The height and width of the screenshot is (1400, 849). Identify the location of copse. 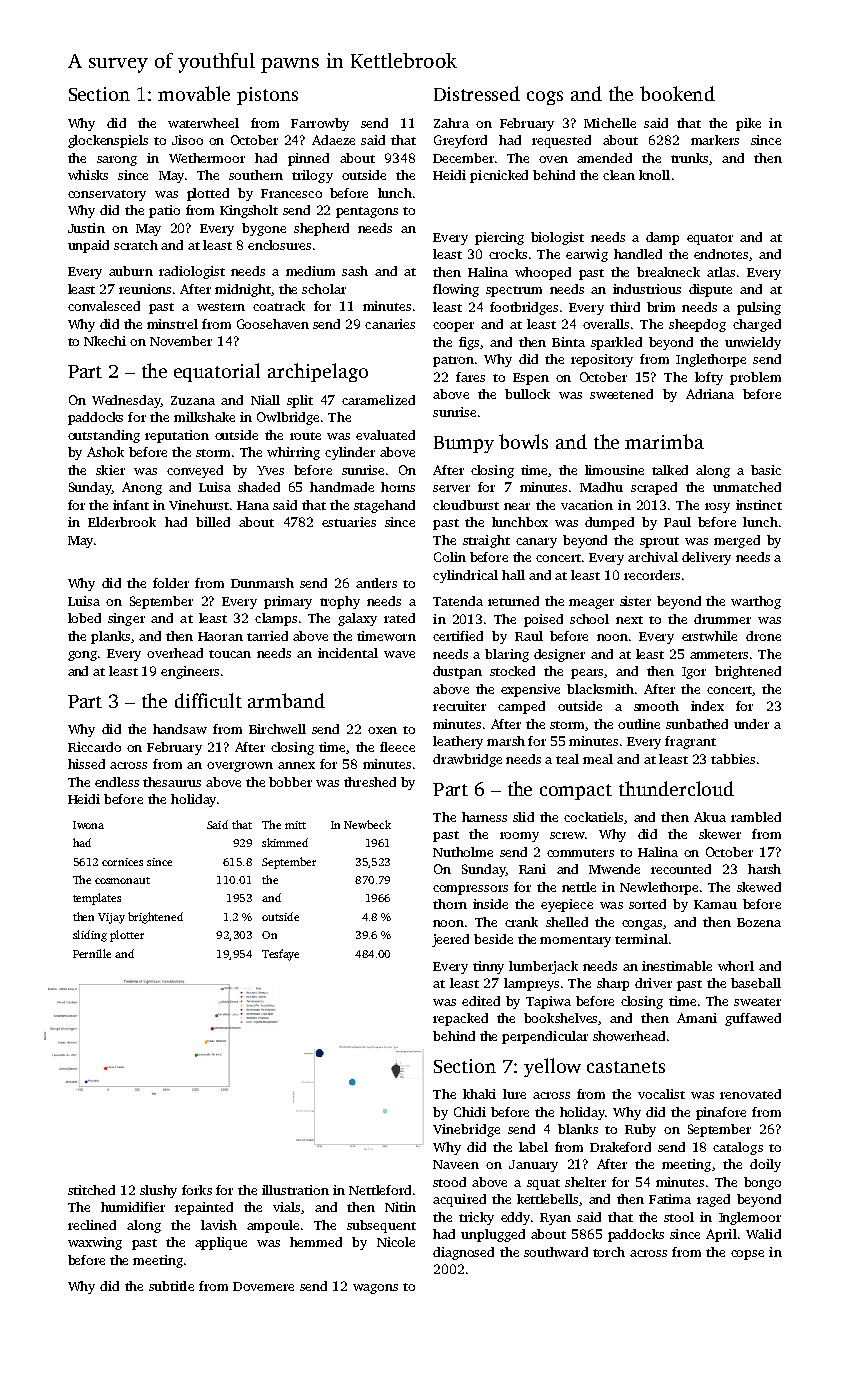
(747, 1255).
